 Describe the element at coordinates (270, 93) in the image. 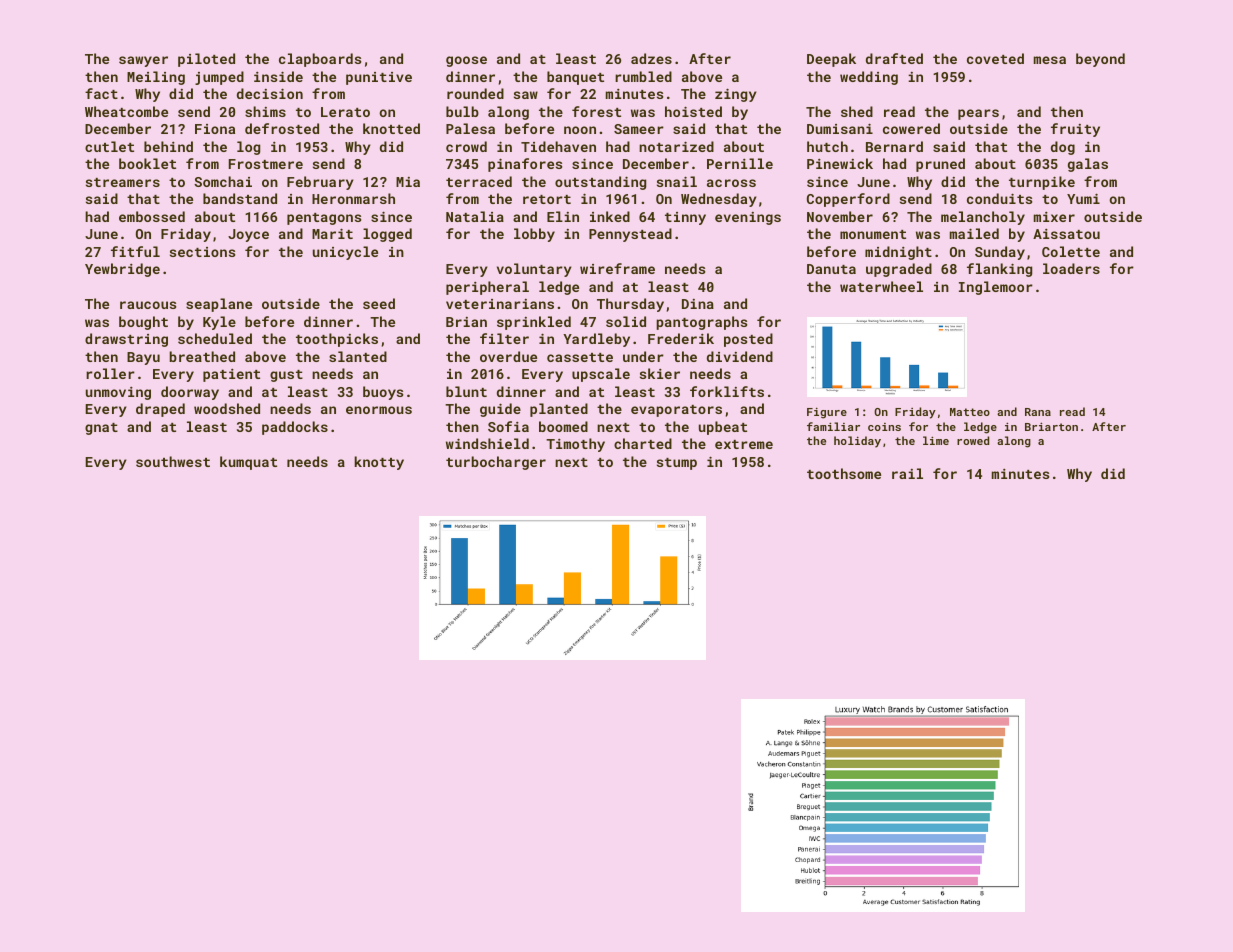

I see `decision` at that location.
